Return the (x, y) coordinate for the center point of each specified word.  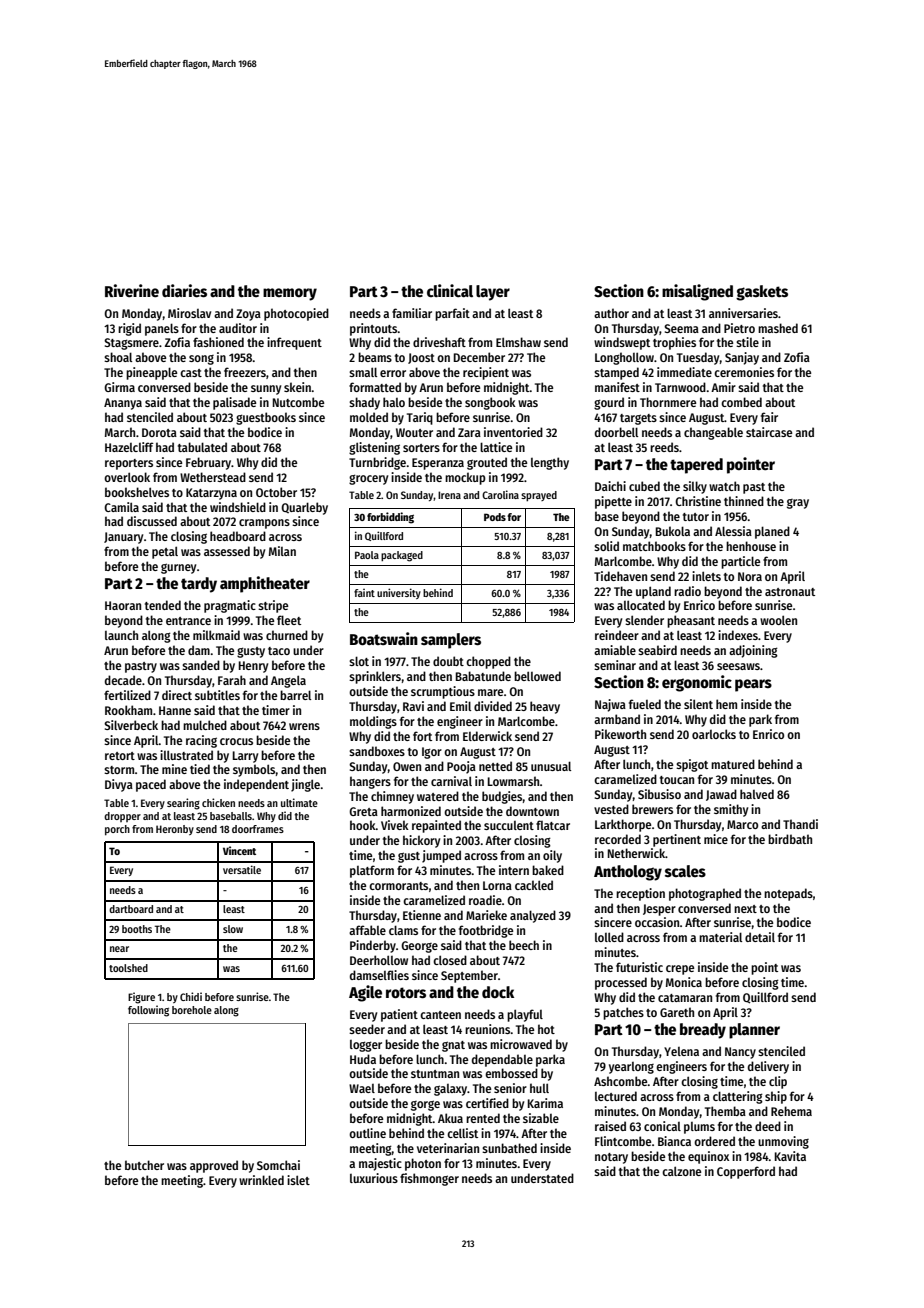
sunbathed (509, 1148)
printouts (374, 329)
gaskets (762, 293)
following (148, 1011)
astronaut (790, 592)
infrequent (294, 343)
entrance (188, 621)
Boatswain (384, 639)
